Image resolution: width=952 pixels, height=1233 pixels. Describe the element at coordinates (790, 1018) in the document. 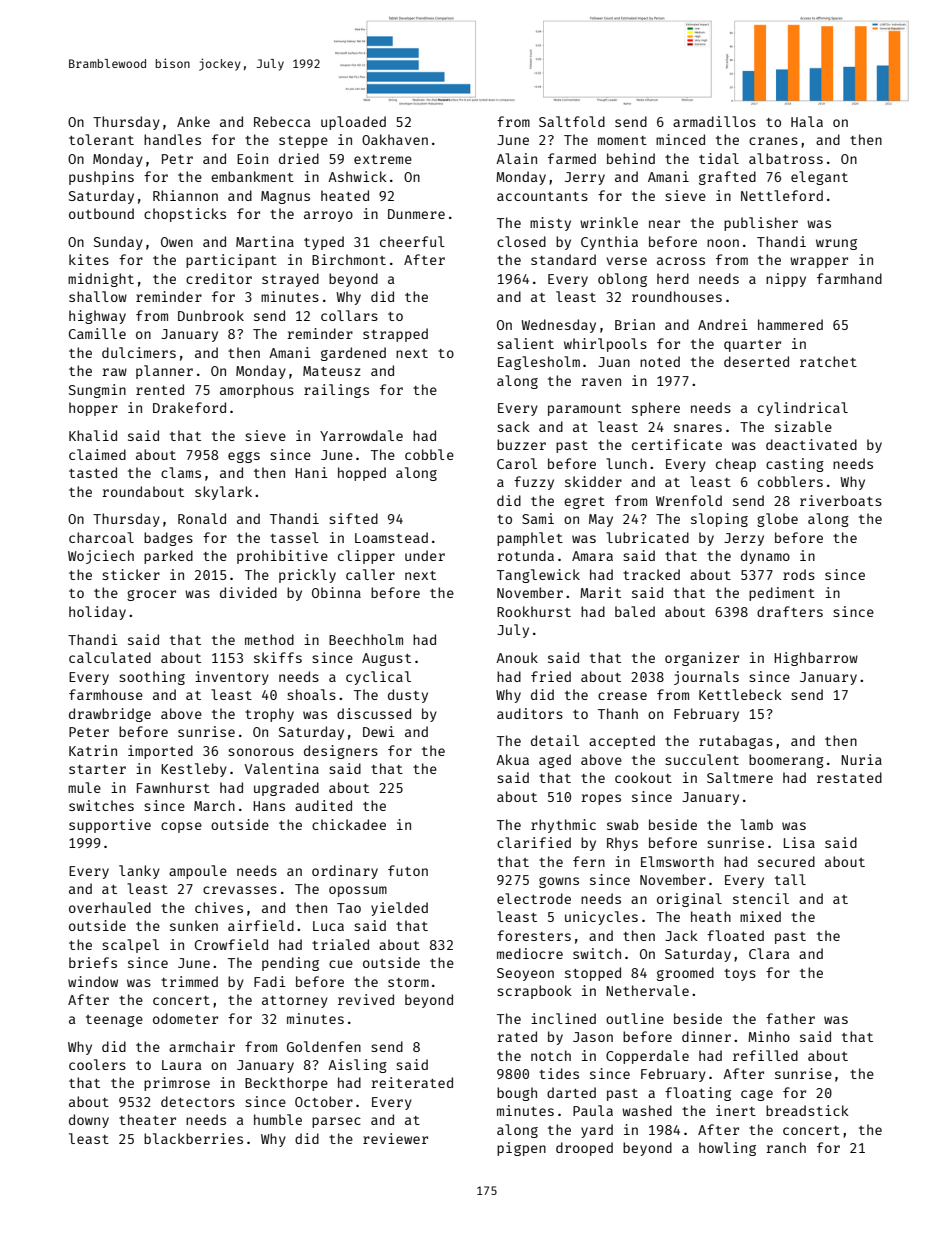

I see `father` at that location.
